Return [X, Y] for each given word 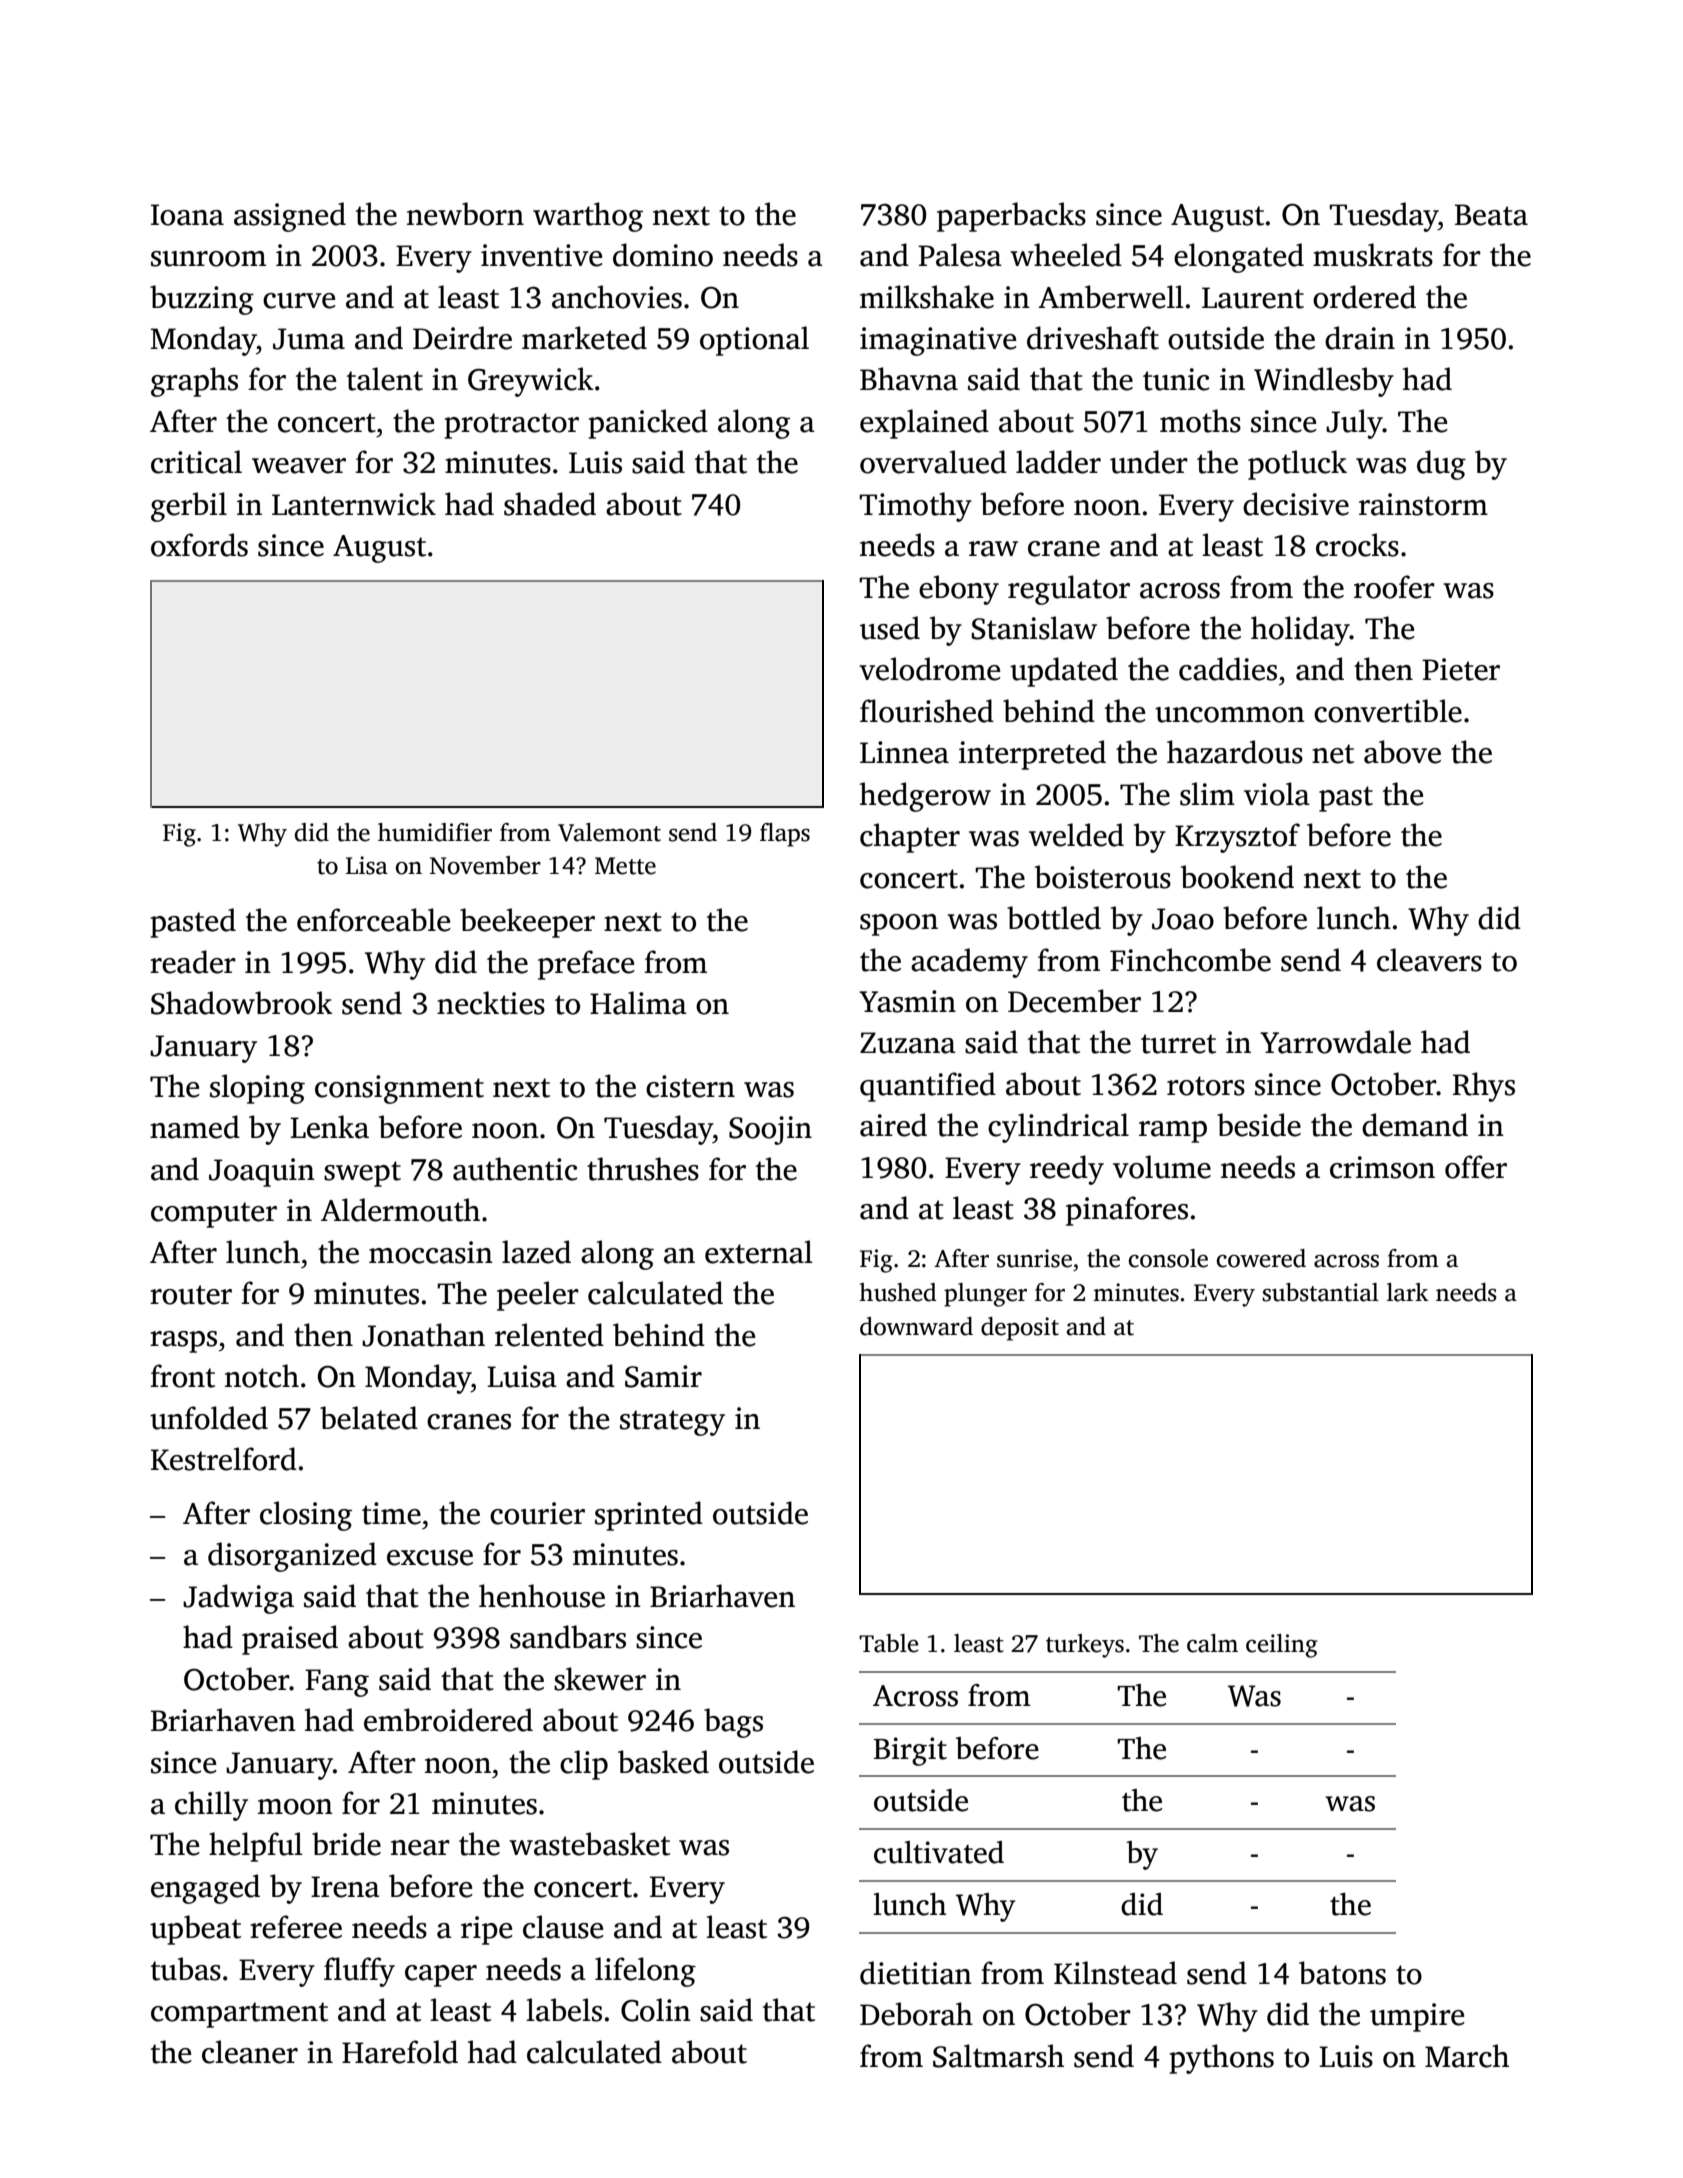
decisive [1296, 504]
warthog [588, 217]
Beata [1491, 215]
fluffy [359, 1972]
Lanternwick [354, 504]
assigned [290, 217]
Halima [638, 1003]
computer [214, 1215]
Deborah [916, 2014]
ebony [959, 590]
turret [1178, 1044]
